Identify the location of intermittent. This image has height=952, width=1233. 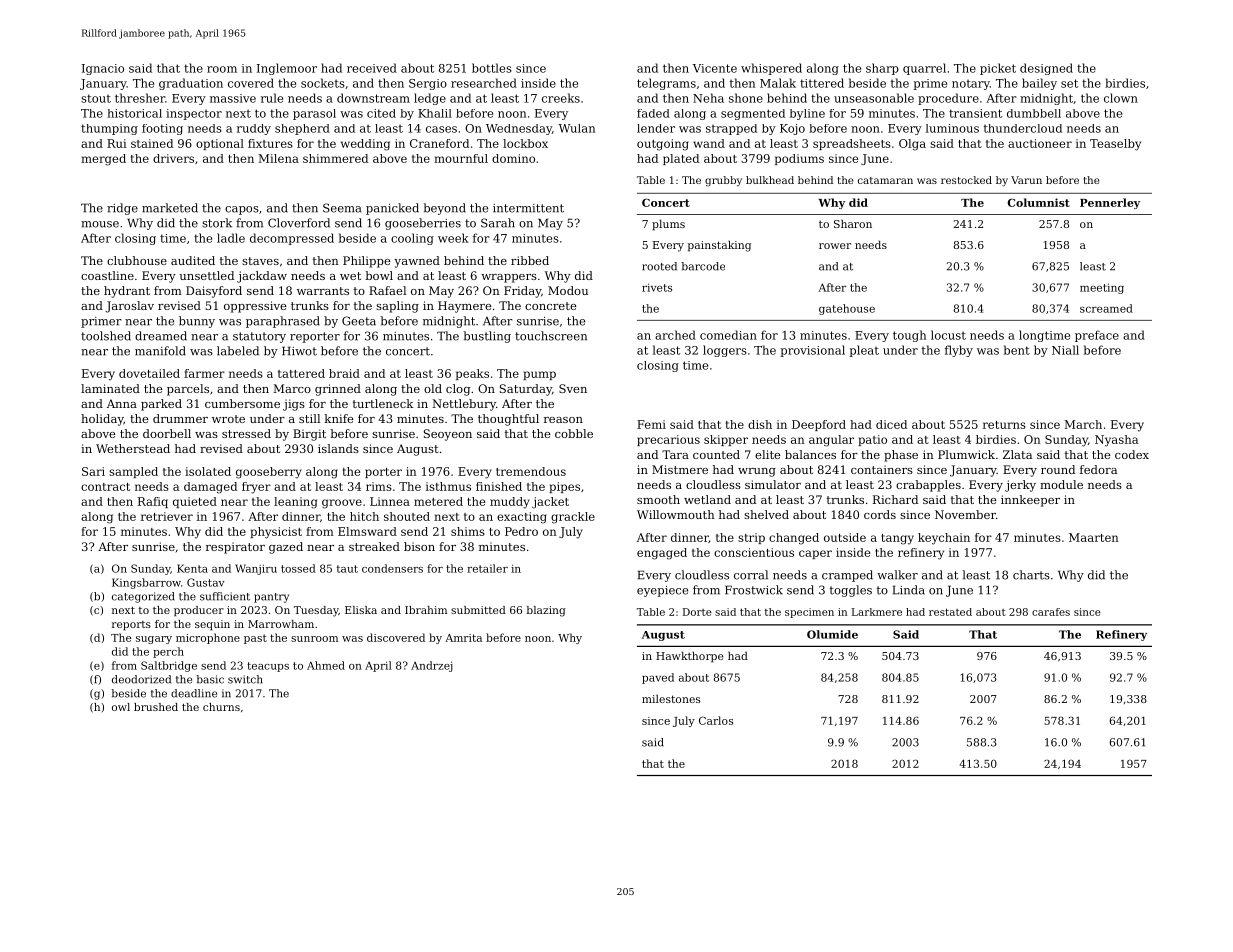
(528, 208).
